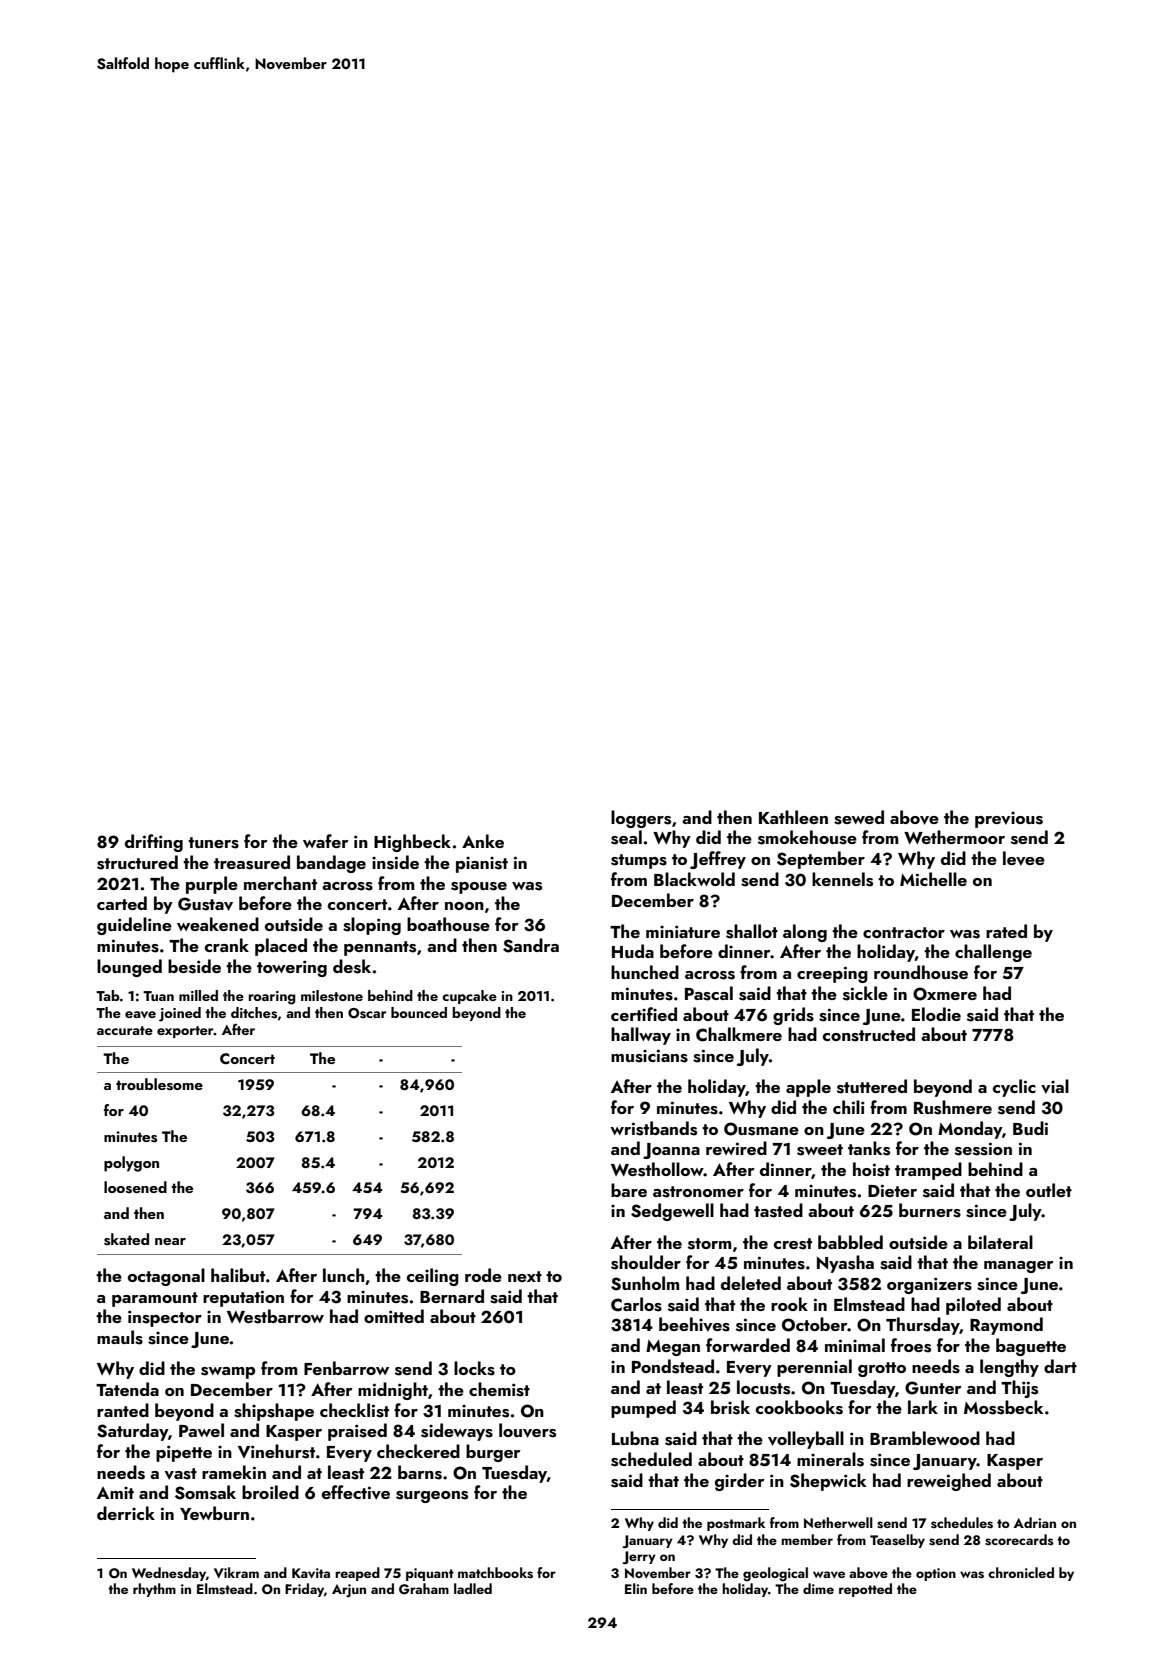 This screenshot has height=1662, width=1175. What do you see at coordinates (165, 1318) in the screenshot?
I see `inspector` at bounding box center [165, 1318].
